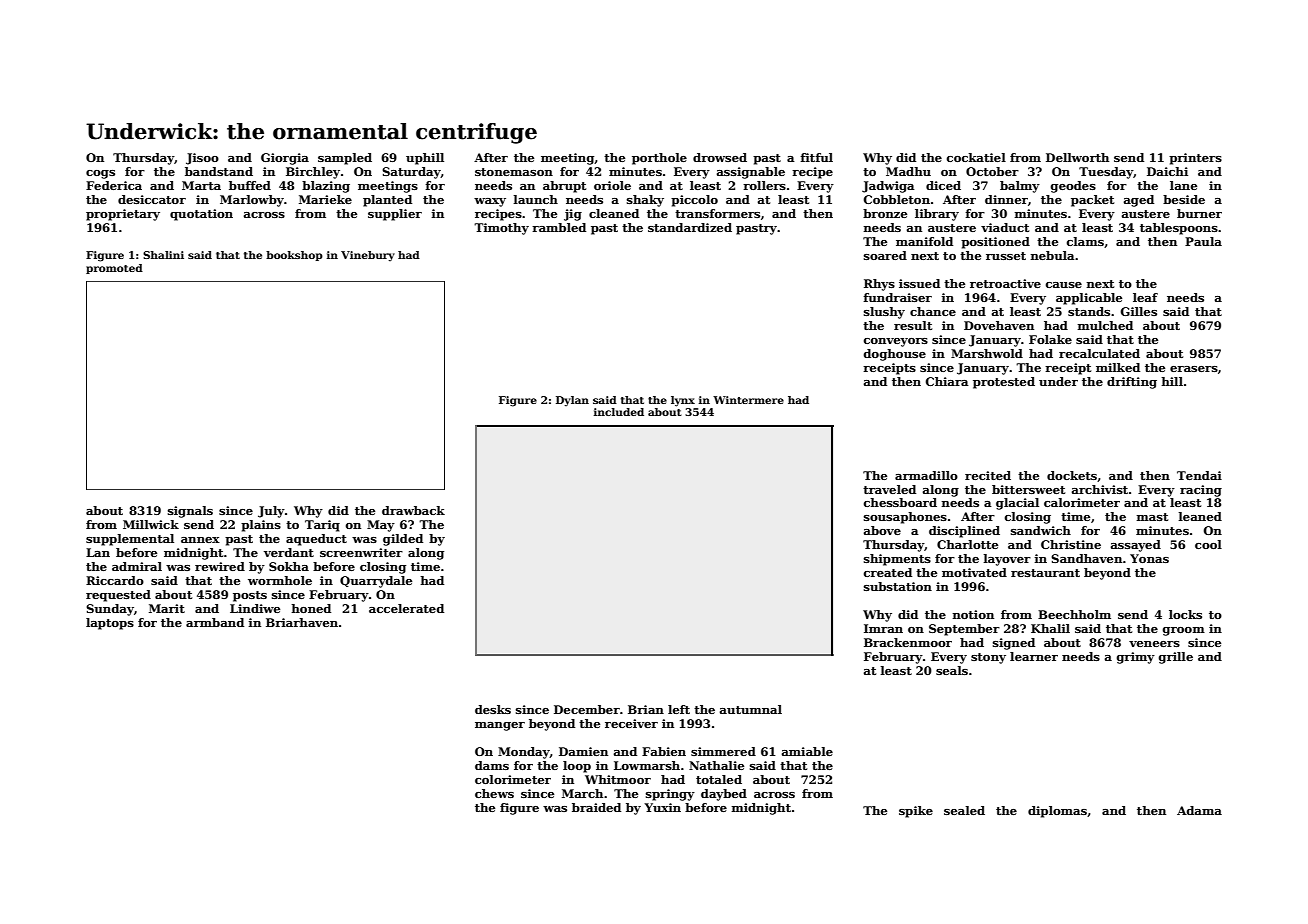 This screenshot has width=1308, height=924. Describe the element at coordinates (926, 475) in the screenshot. I see `armadillo` at that location.
